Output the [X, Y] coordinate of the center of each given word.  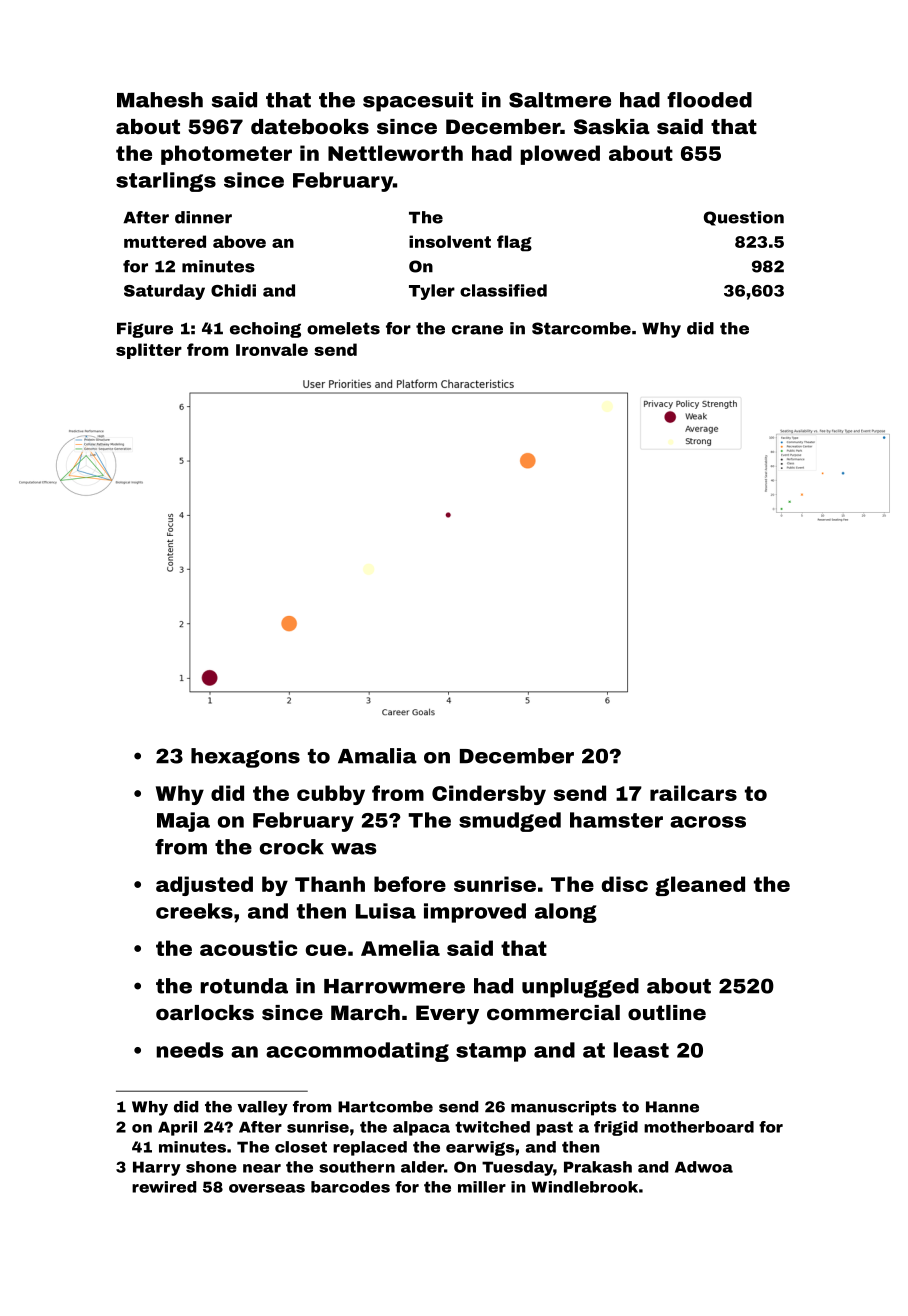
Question [744, 218]
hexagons [245, 758]
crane [477, 330]
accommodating [357, 1052]
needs [189, 1050]
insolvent [450, 241]
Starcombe [581, 328]
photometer [226, 155]
